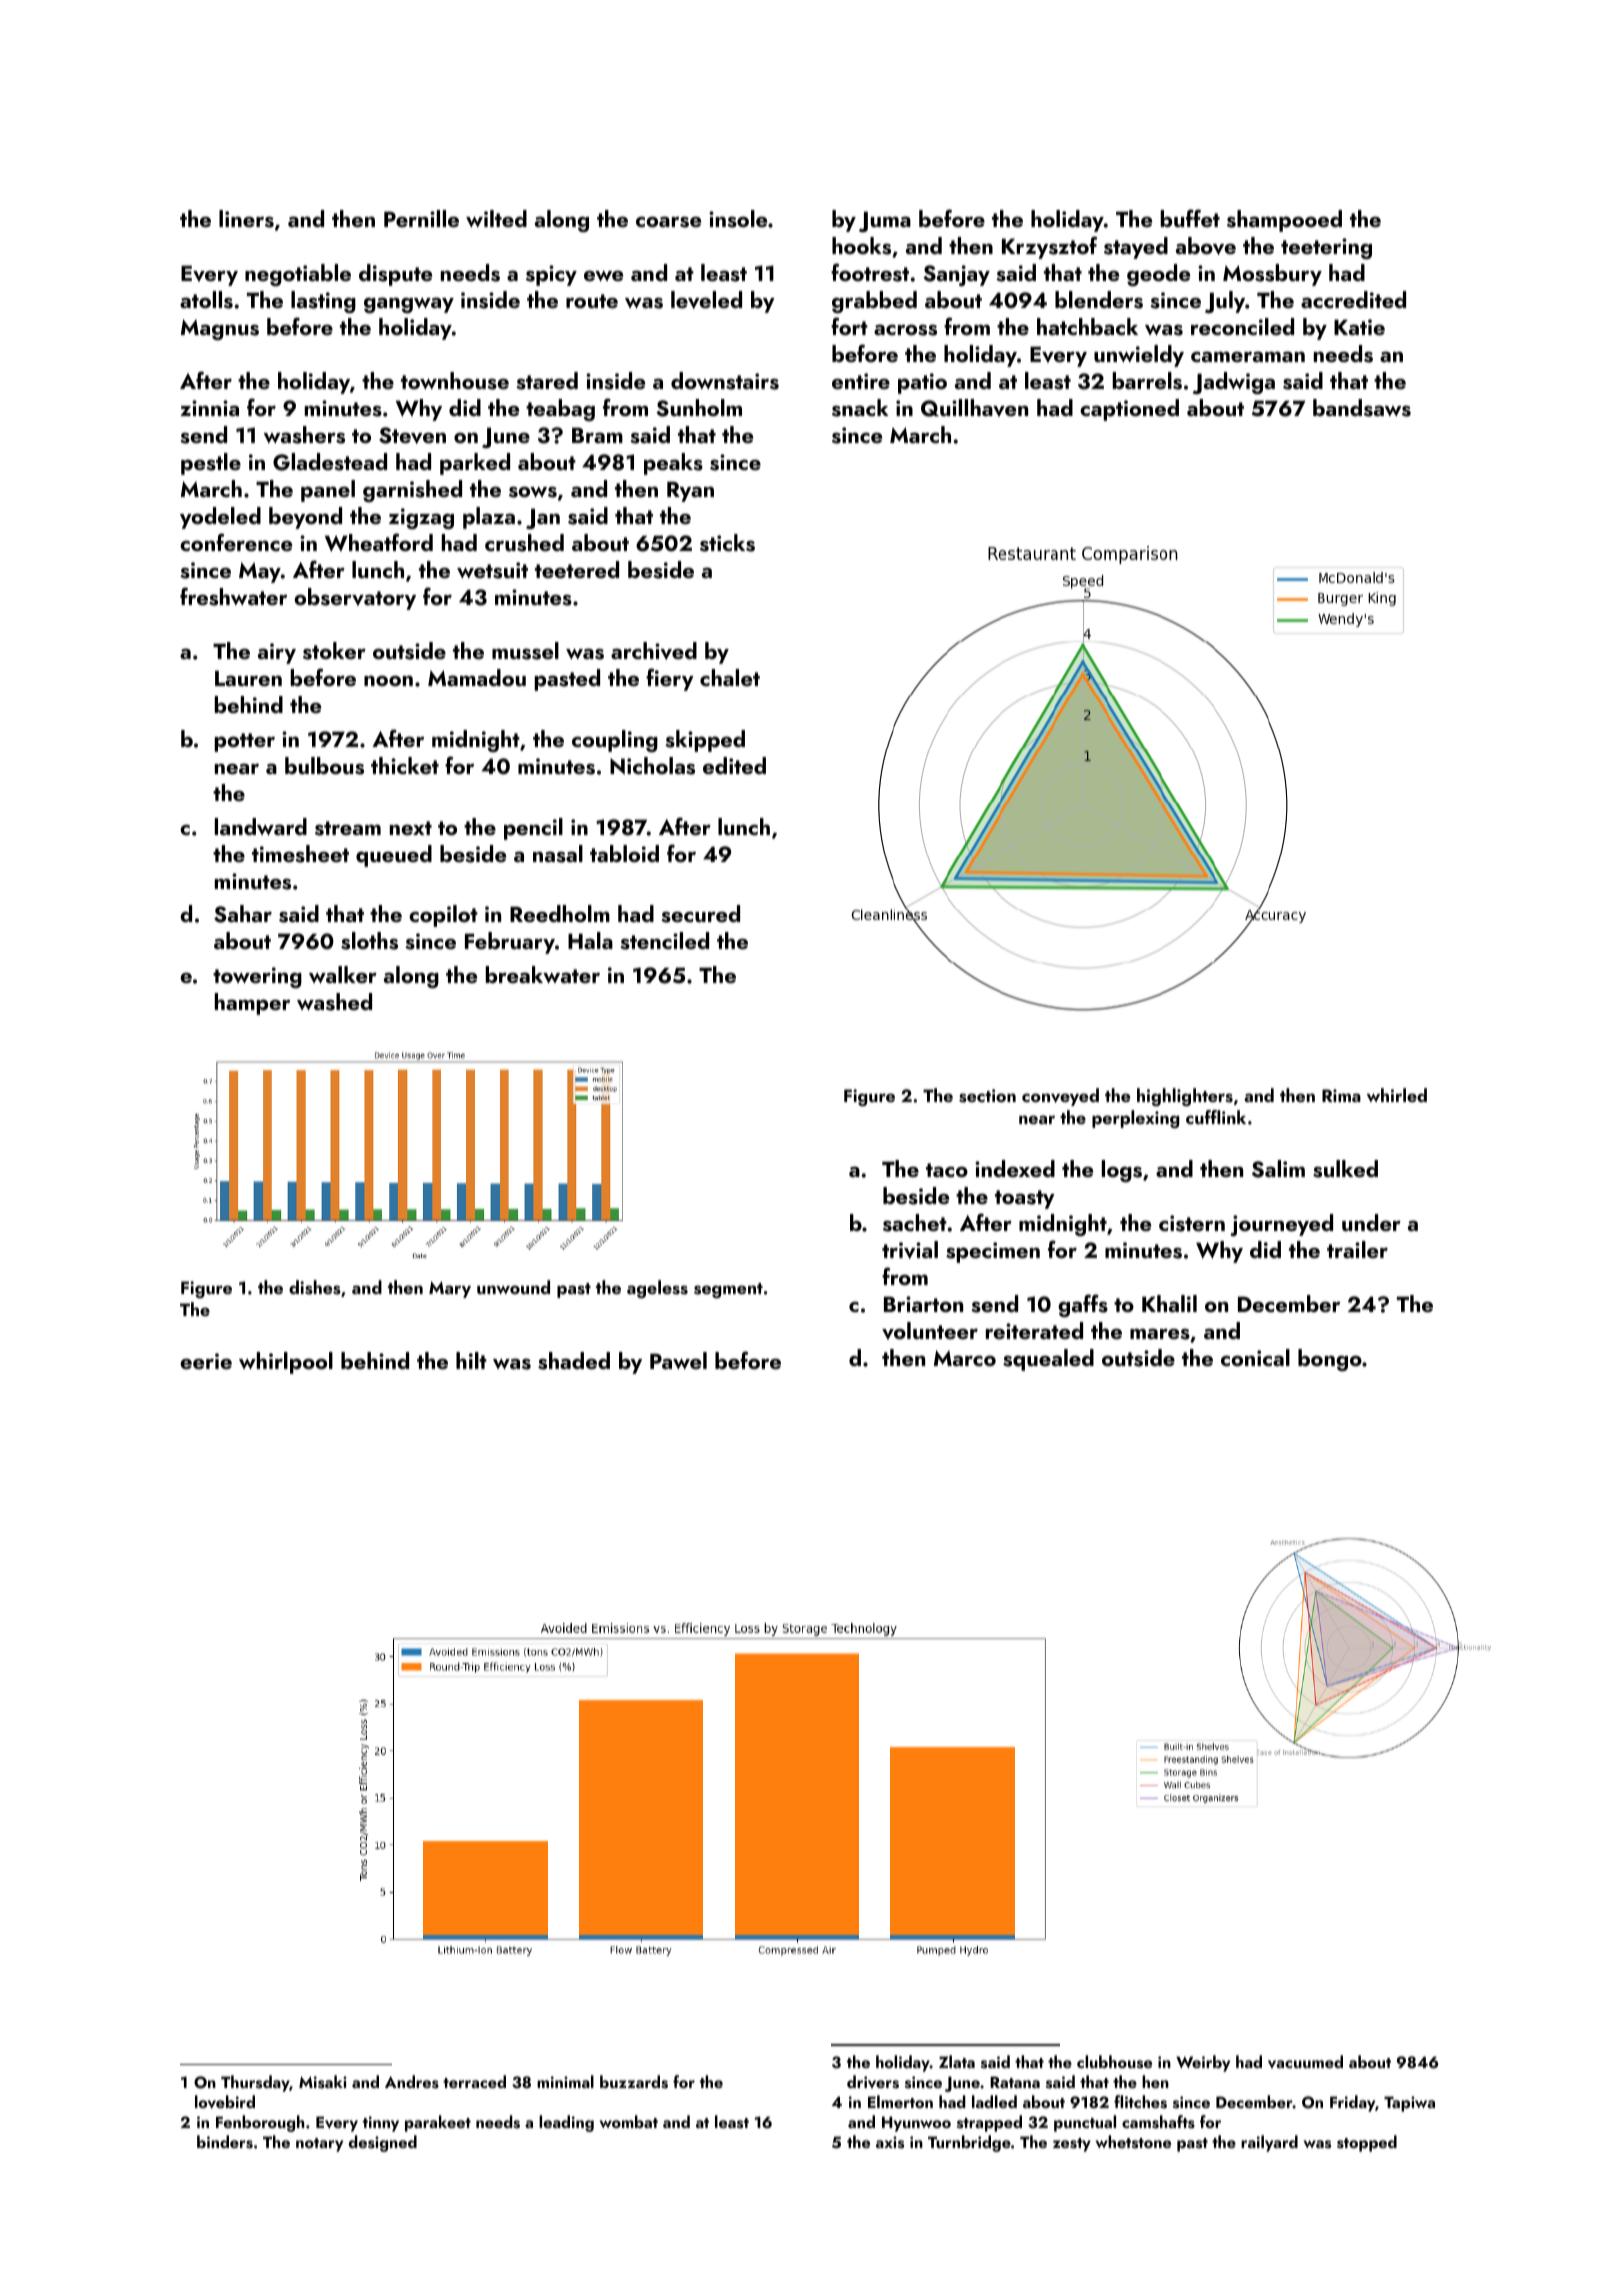 Image resolution: width=1620 pixels, height=2292 pixels. Describe the element at coordinates (421, 218) in the image. I see `Pernille` at that location.
